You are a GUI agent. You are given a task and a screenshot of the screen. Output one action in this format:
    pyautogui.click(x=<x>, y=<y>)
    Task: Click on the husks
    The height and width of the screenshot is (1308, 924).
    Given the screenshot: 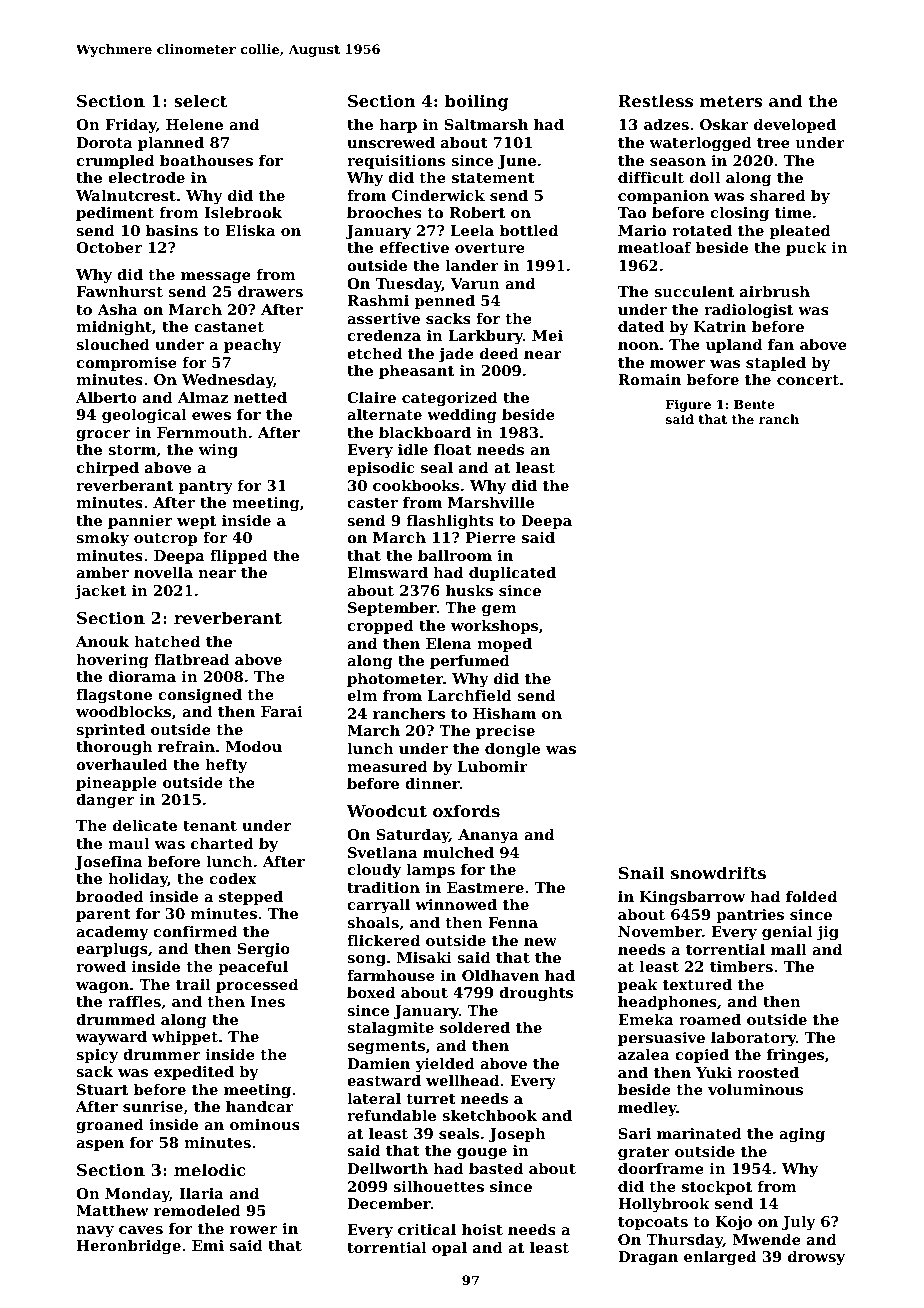 What is the action you would take?
    pyautogui.click(x=469, y=590)
